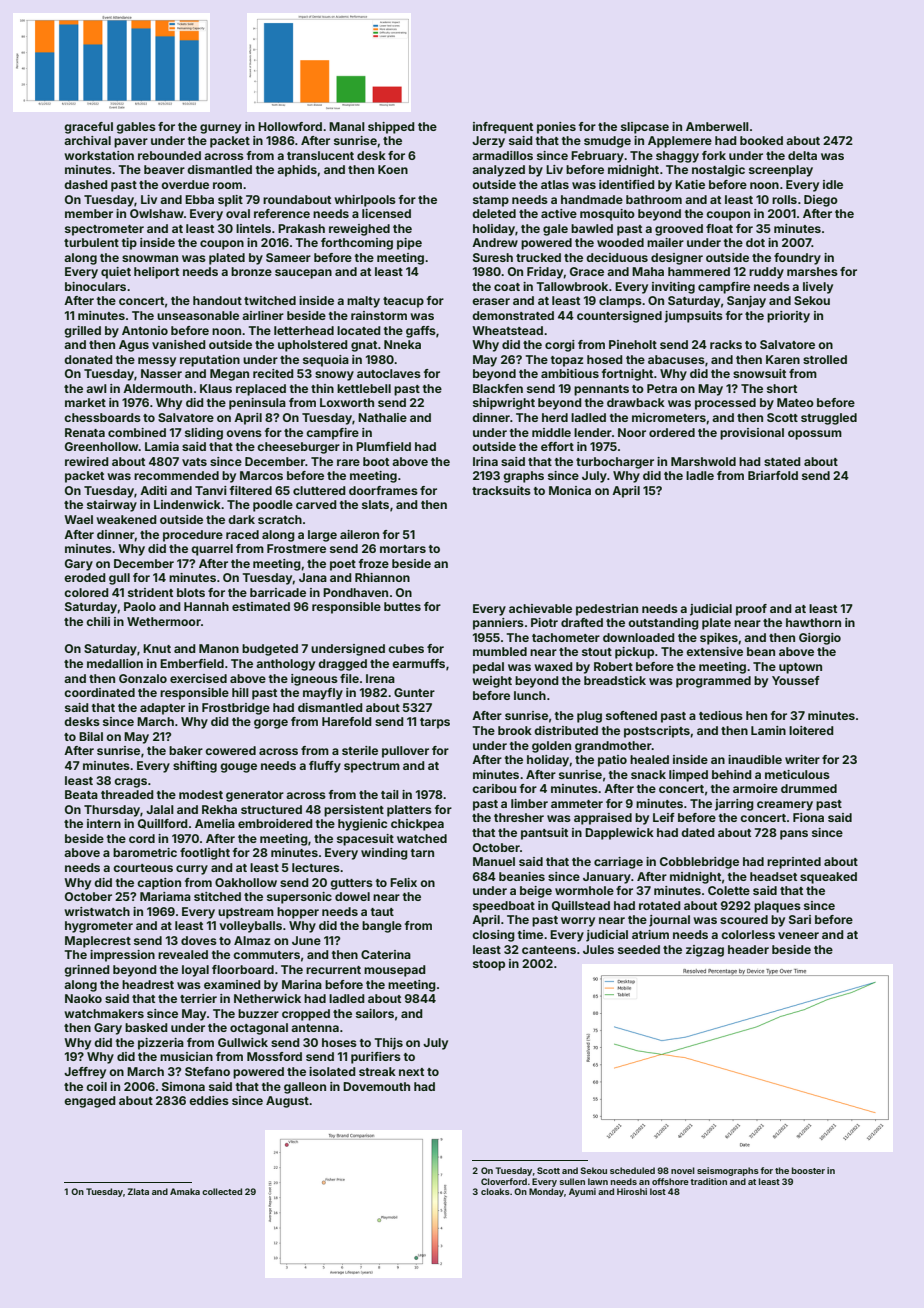  Describe the element at coordinates (409, 244) in the screenshot. I see `pipe` at that location.
